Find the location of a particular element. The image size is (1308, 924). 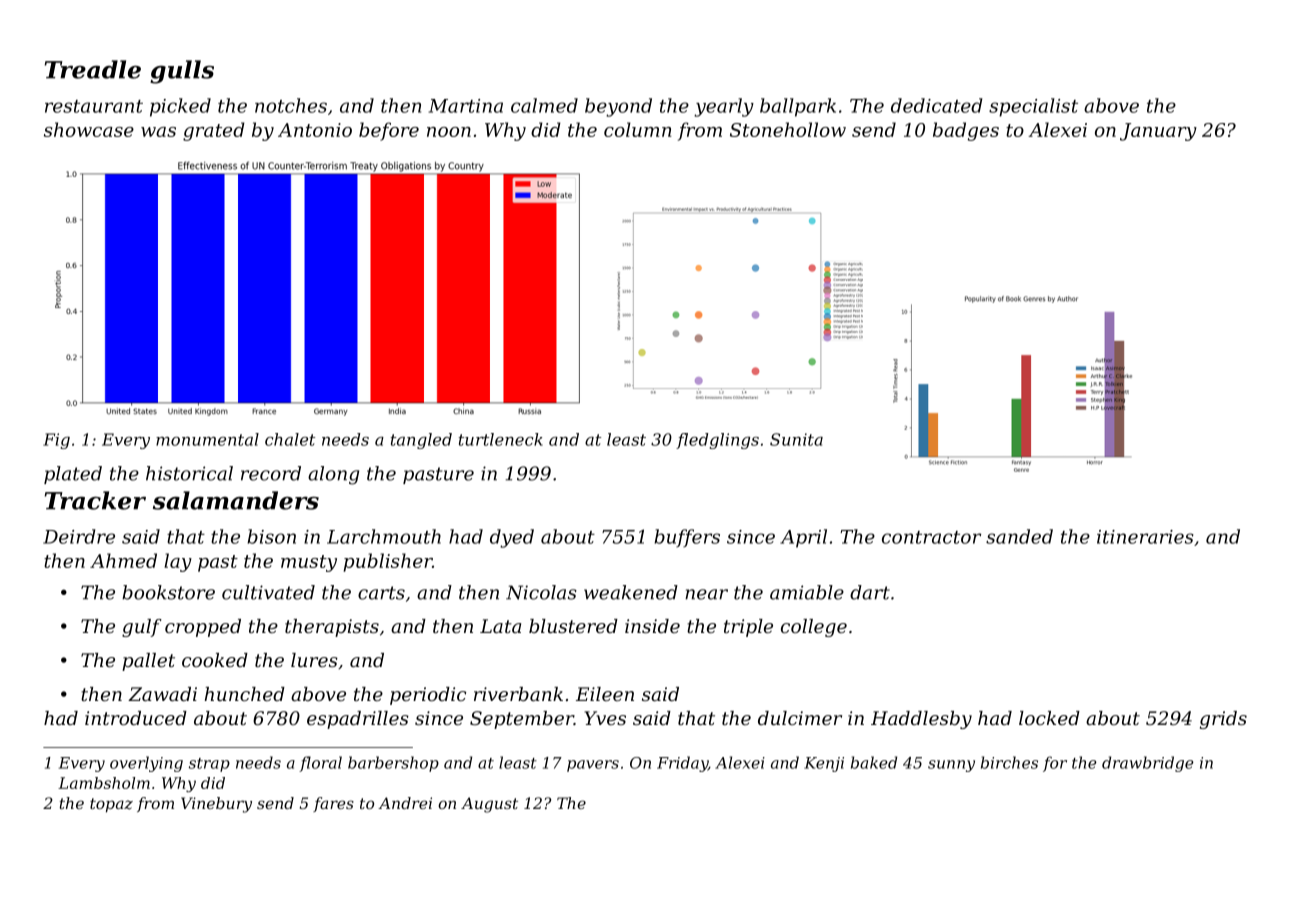

topaz is located at coordinates (111, 805).
